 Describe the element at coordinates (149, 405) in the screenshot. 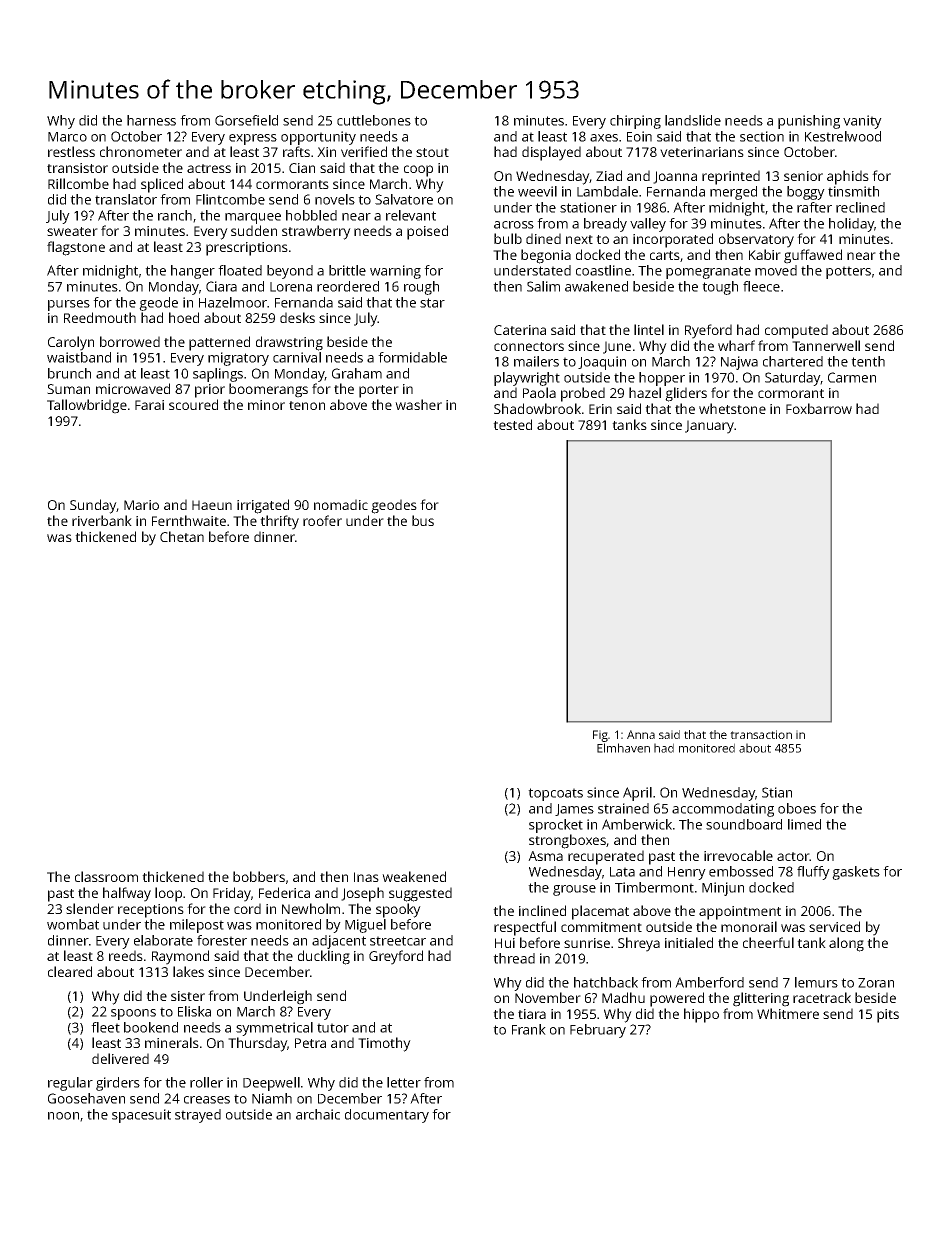

I see `Farai` at that location.
